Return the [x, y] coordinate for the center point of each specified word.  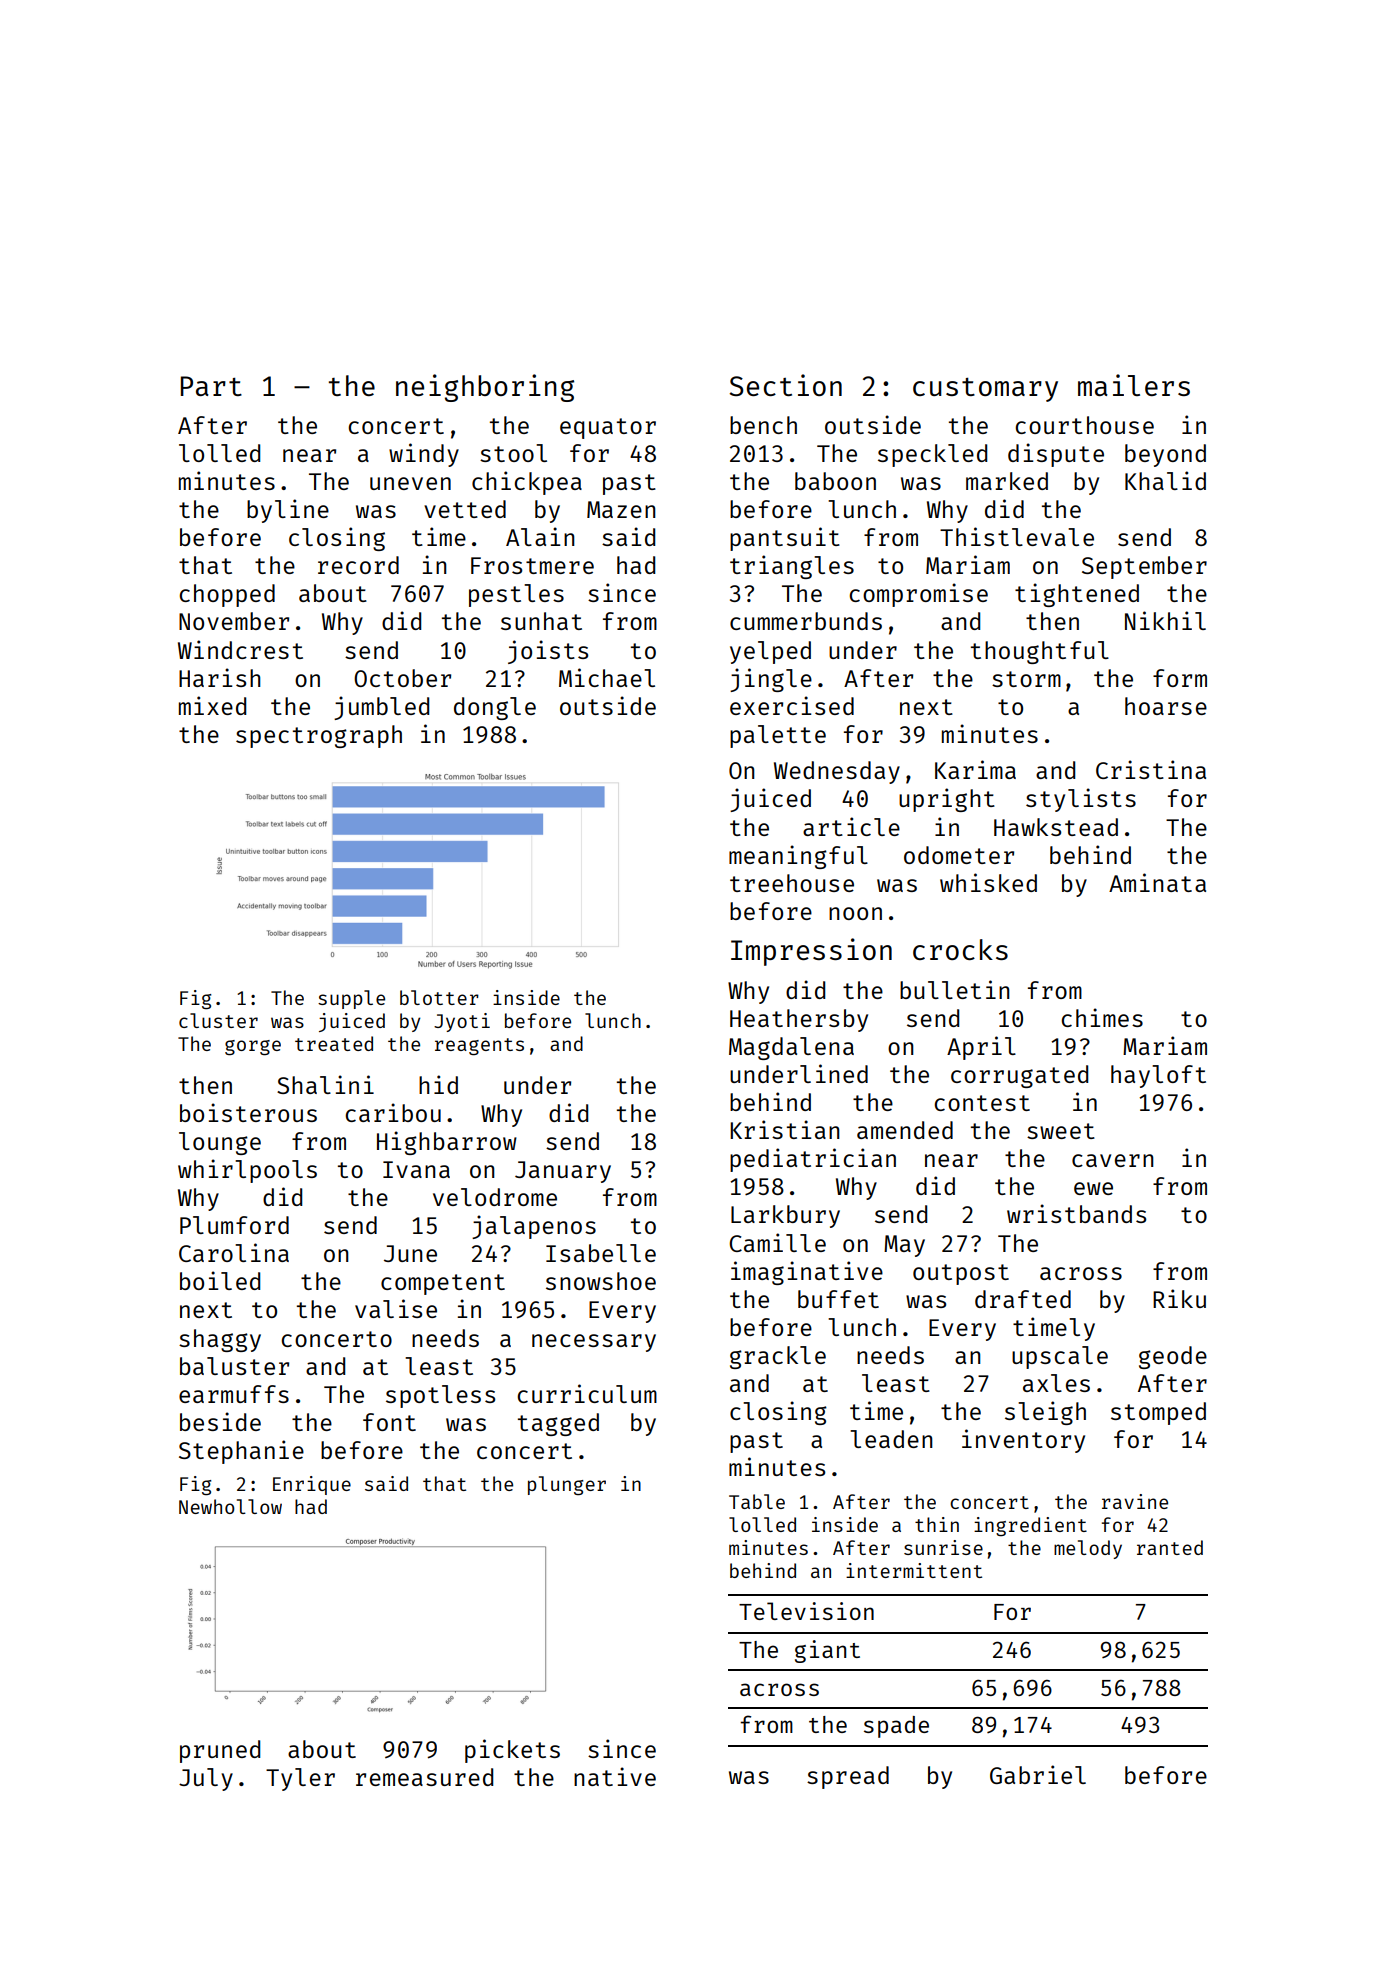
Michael [607, 677]
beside [220, 1421]
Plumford [234, 1225]
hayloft [1158, 1076]
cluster [218, 1020]
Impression [811, 952]
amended [905, 1130]
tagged [558, 1424]
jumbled [381, 708]
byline [288, 511]
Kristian [785, 1129]
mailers [1134, 385]
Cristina [1151, 769]
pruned [220, 1751]
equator [608, 428]
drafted [1023, 1299]
